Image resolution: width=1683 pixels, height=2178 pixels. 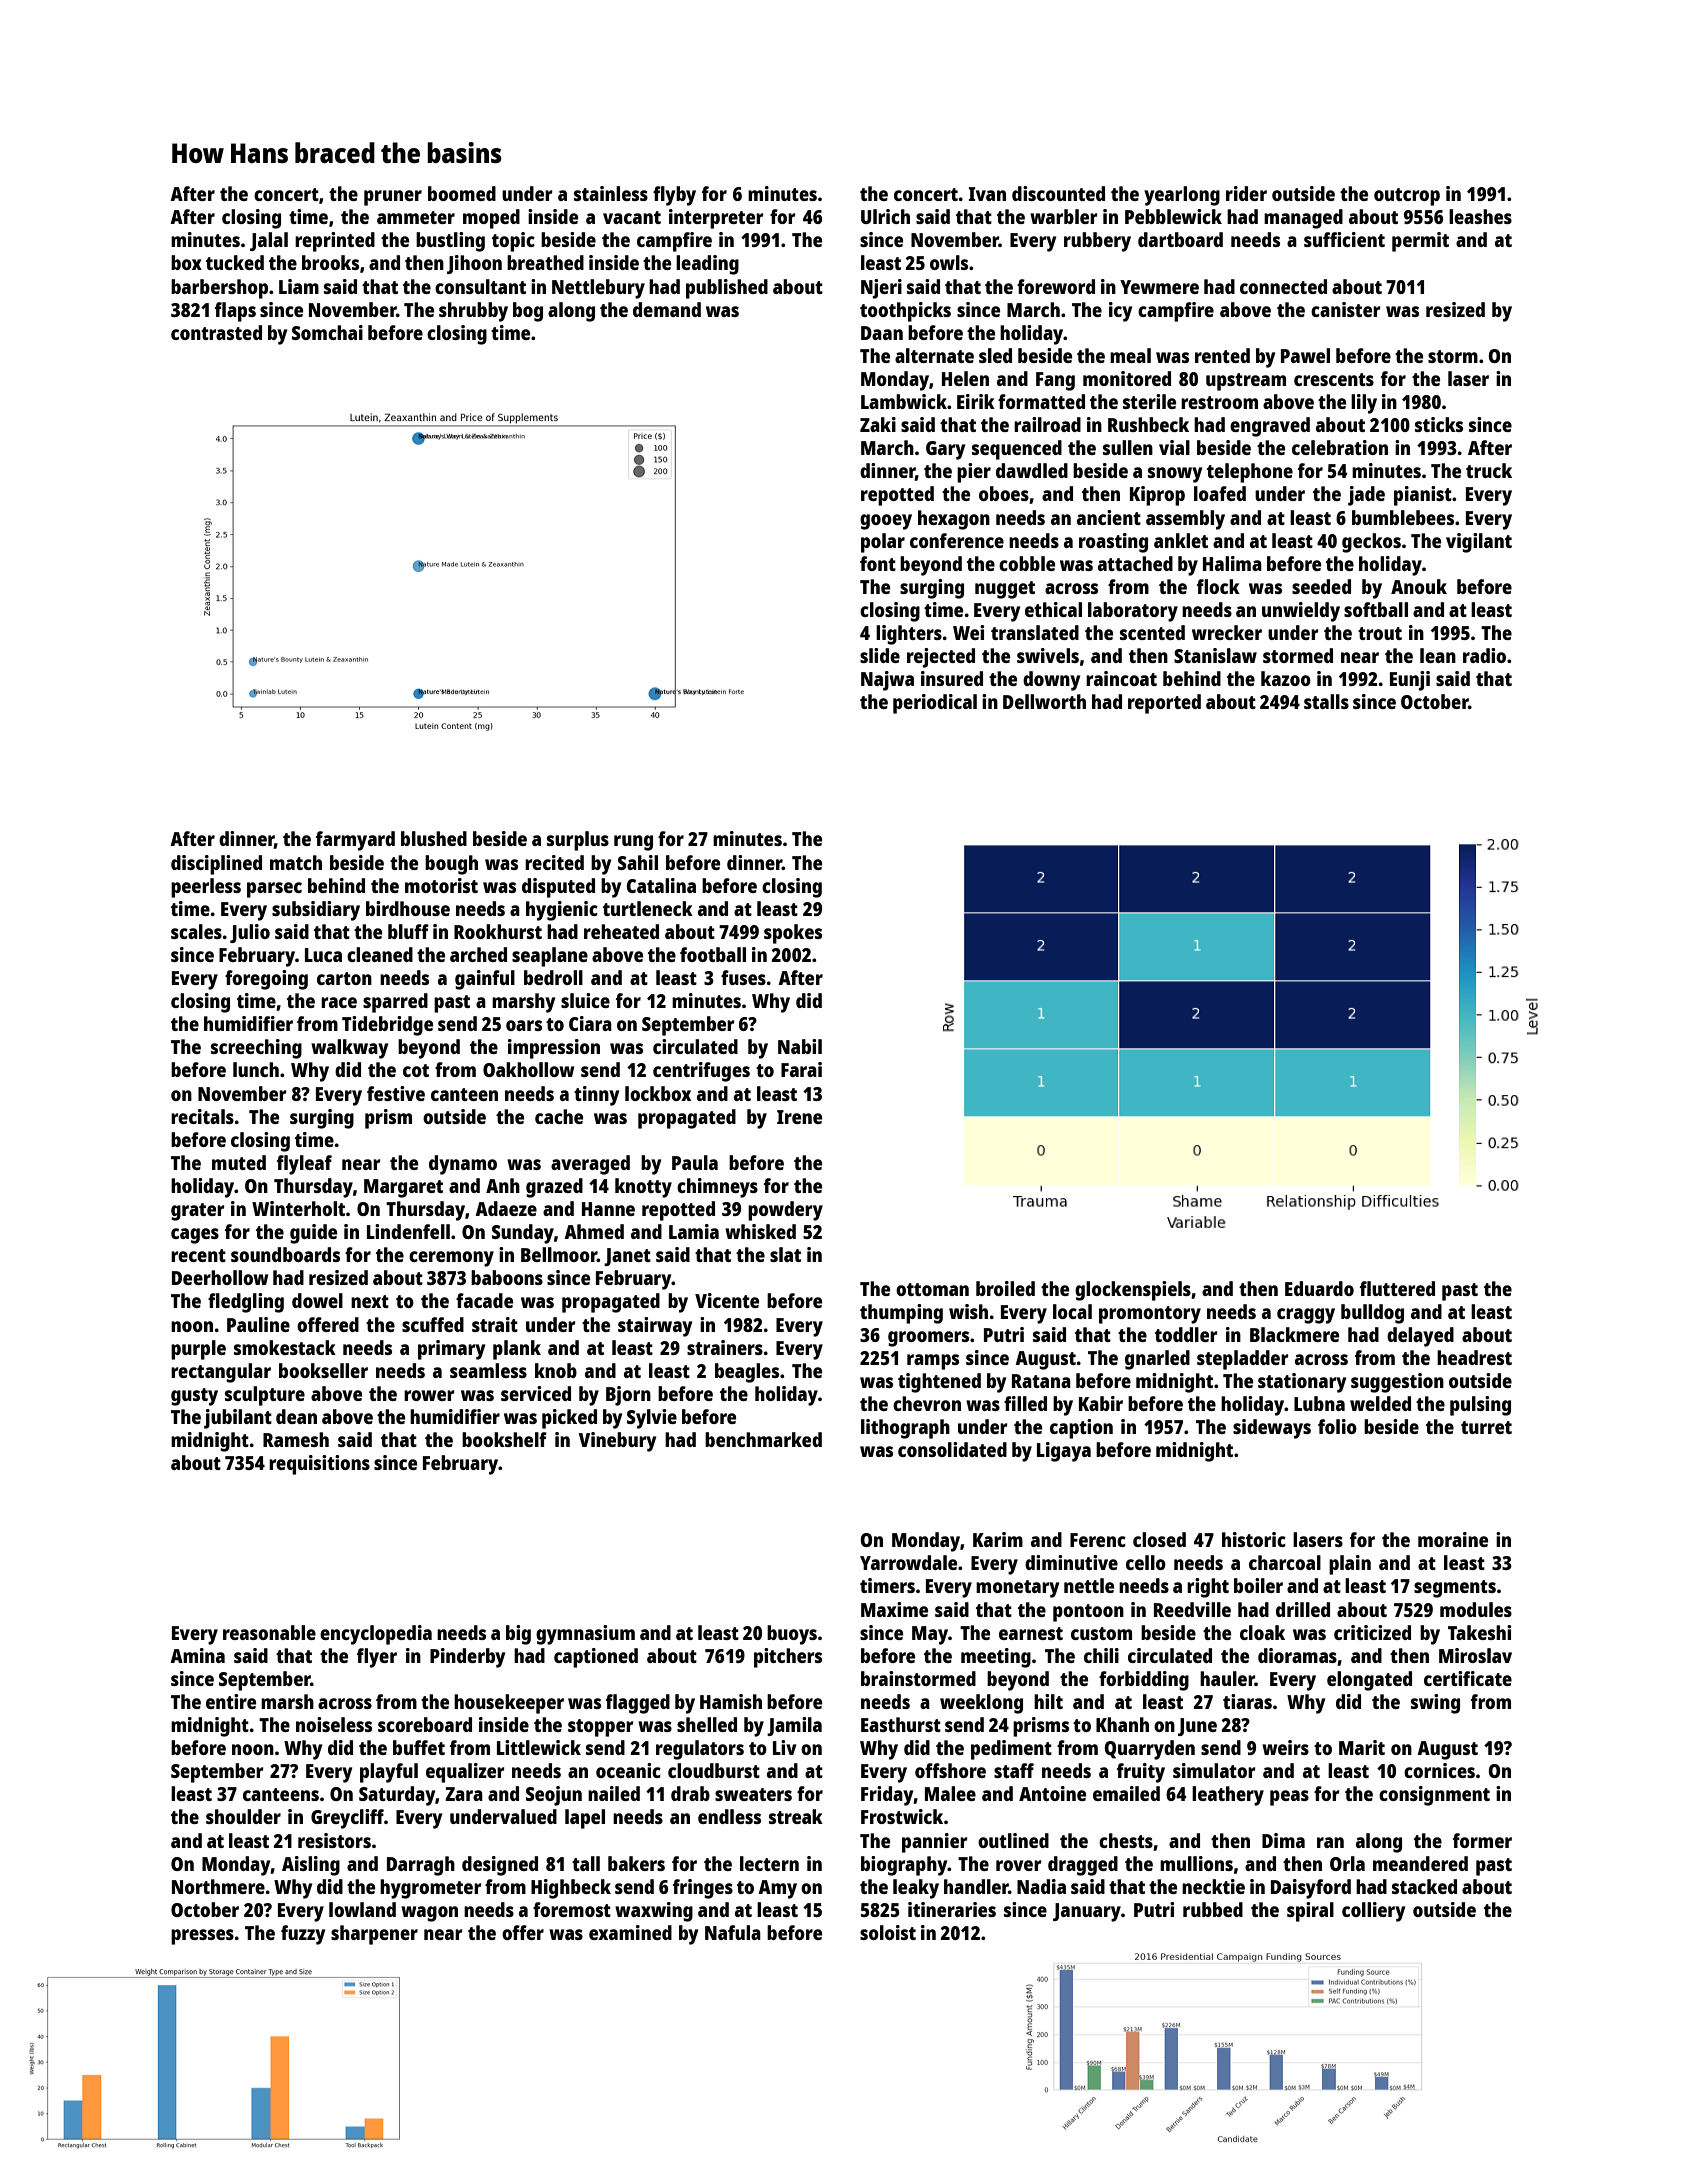 I want to click on presses, so click(x=202, y=1937).
